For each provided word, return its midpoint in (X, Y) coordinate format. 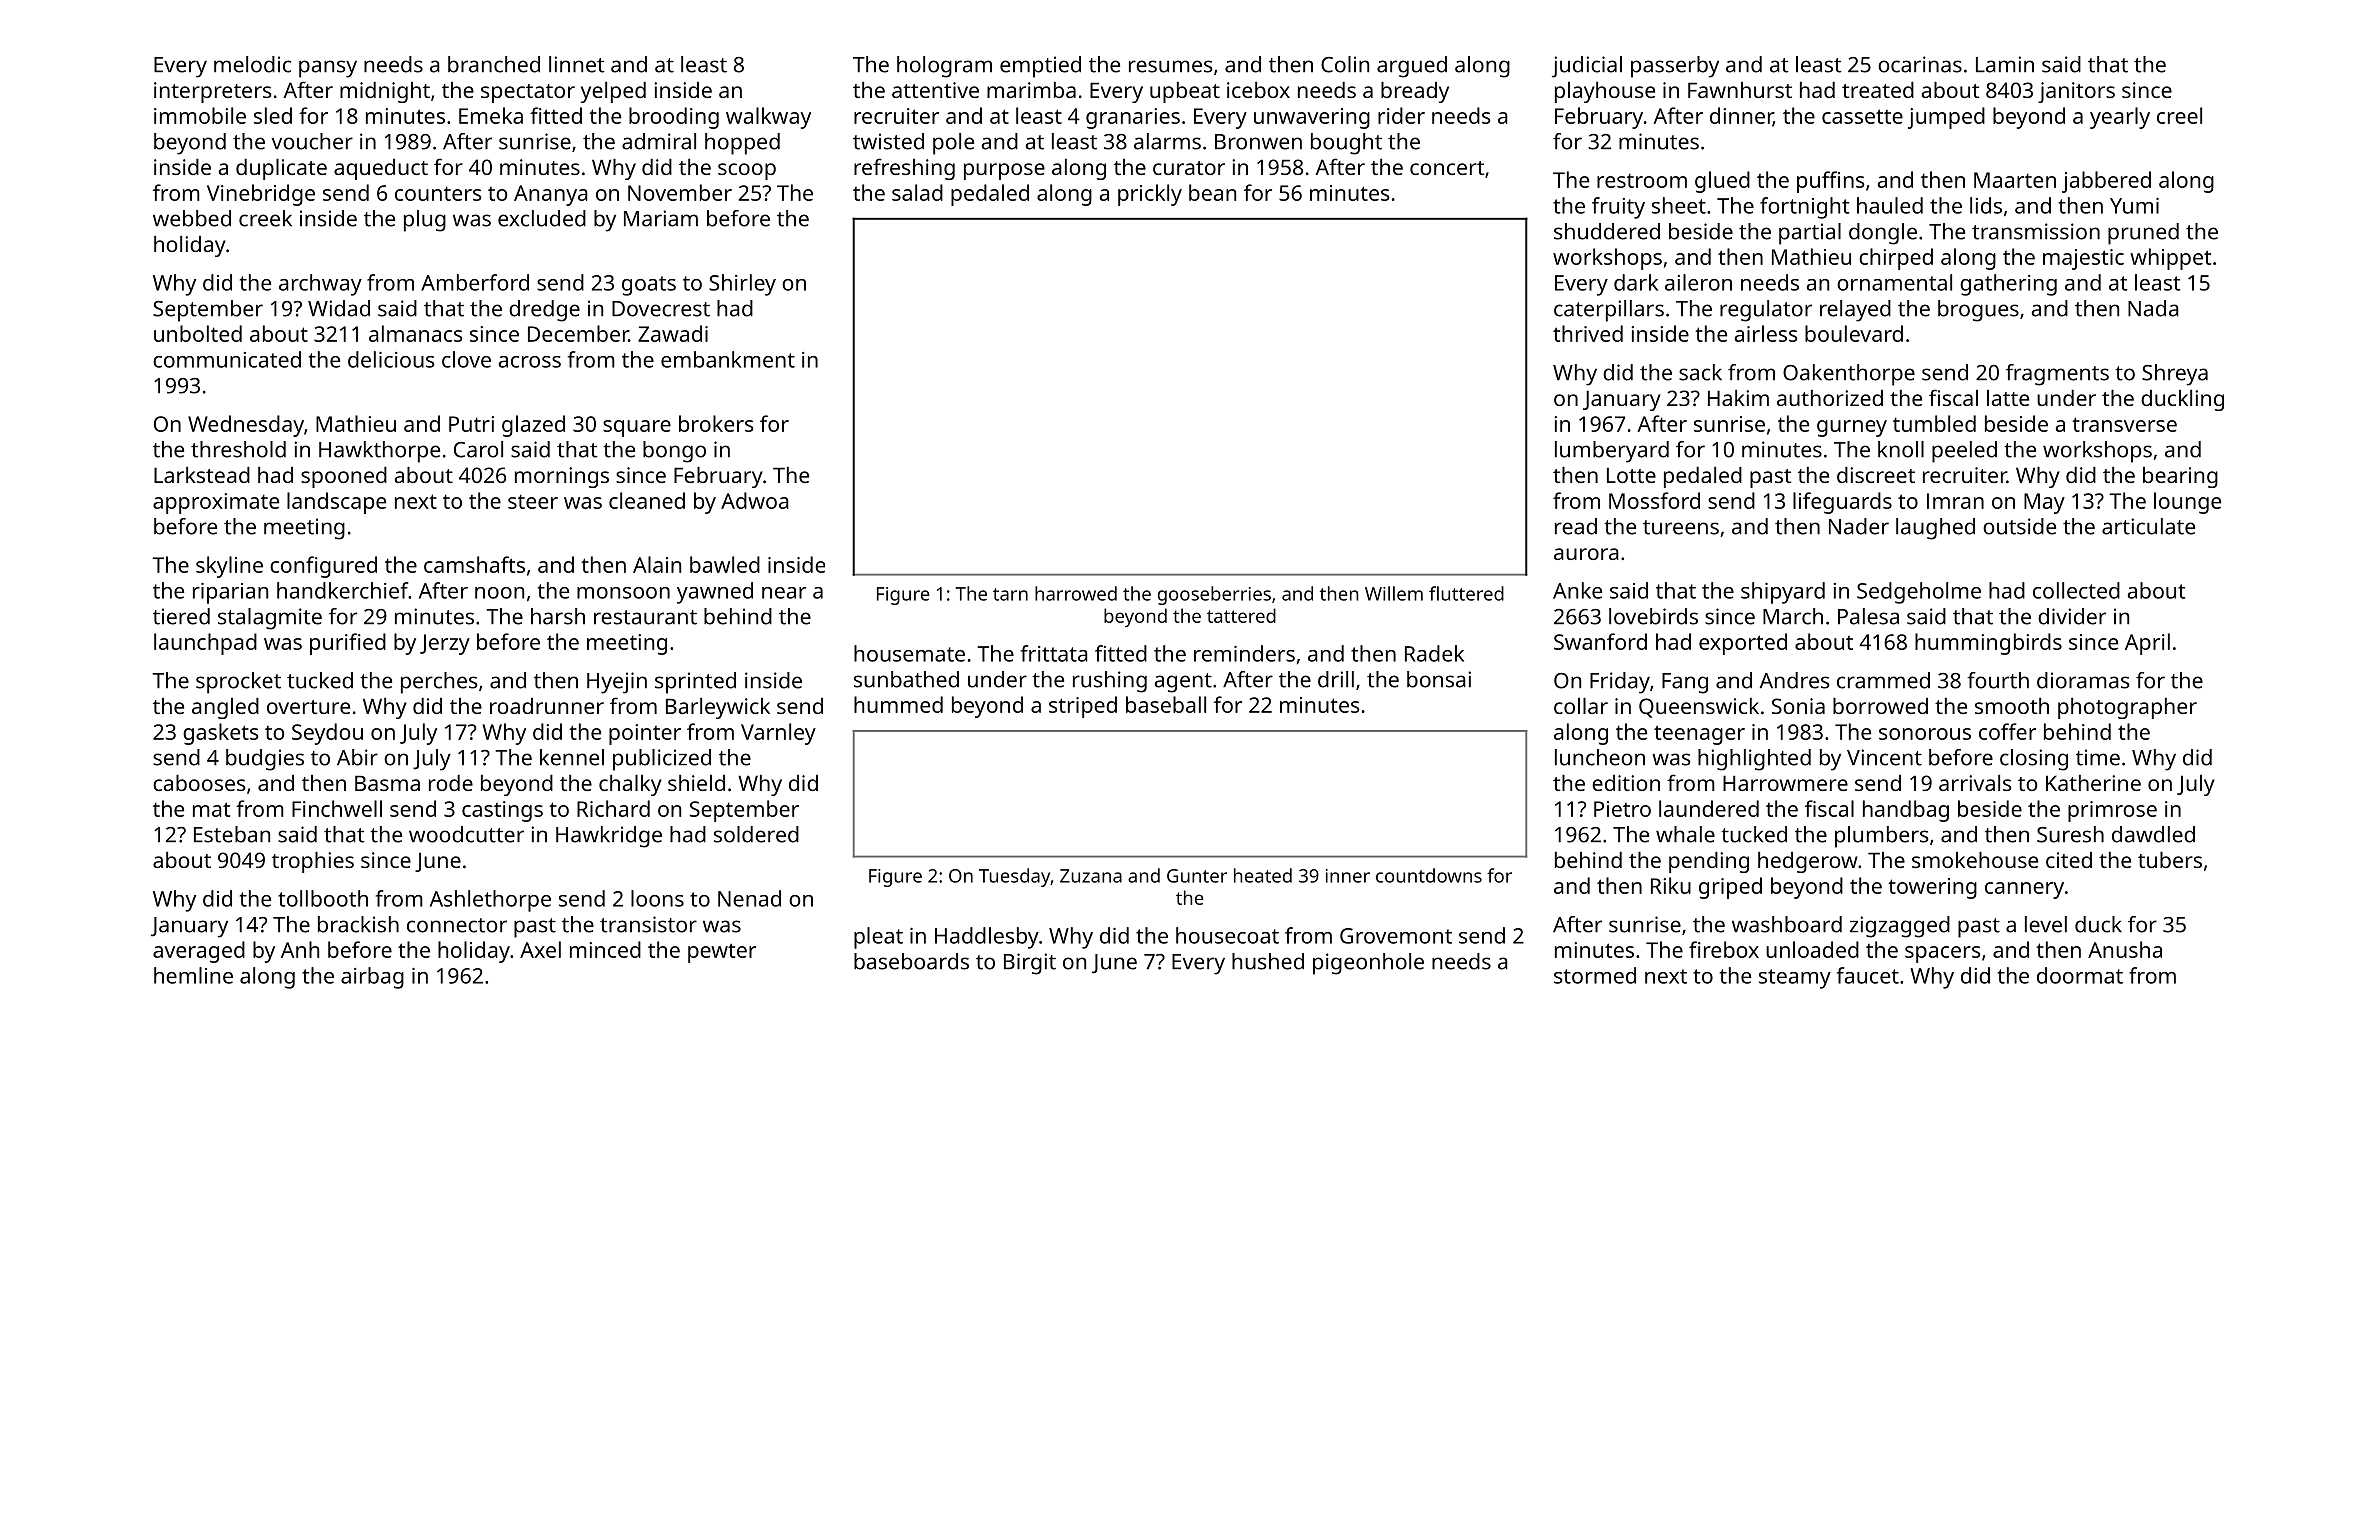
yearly (2120, 118)
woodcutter (466, 834)
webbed (192, 218)
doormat (2080, 975)
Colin (1345, 64)
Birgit (1030, 964)
